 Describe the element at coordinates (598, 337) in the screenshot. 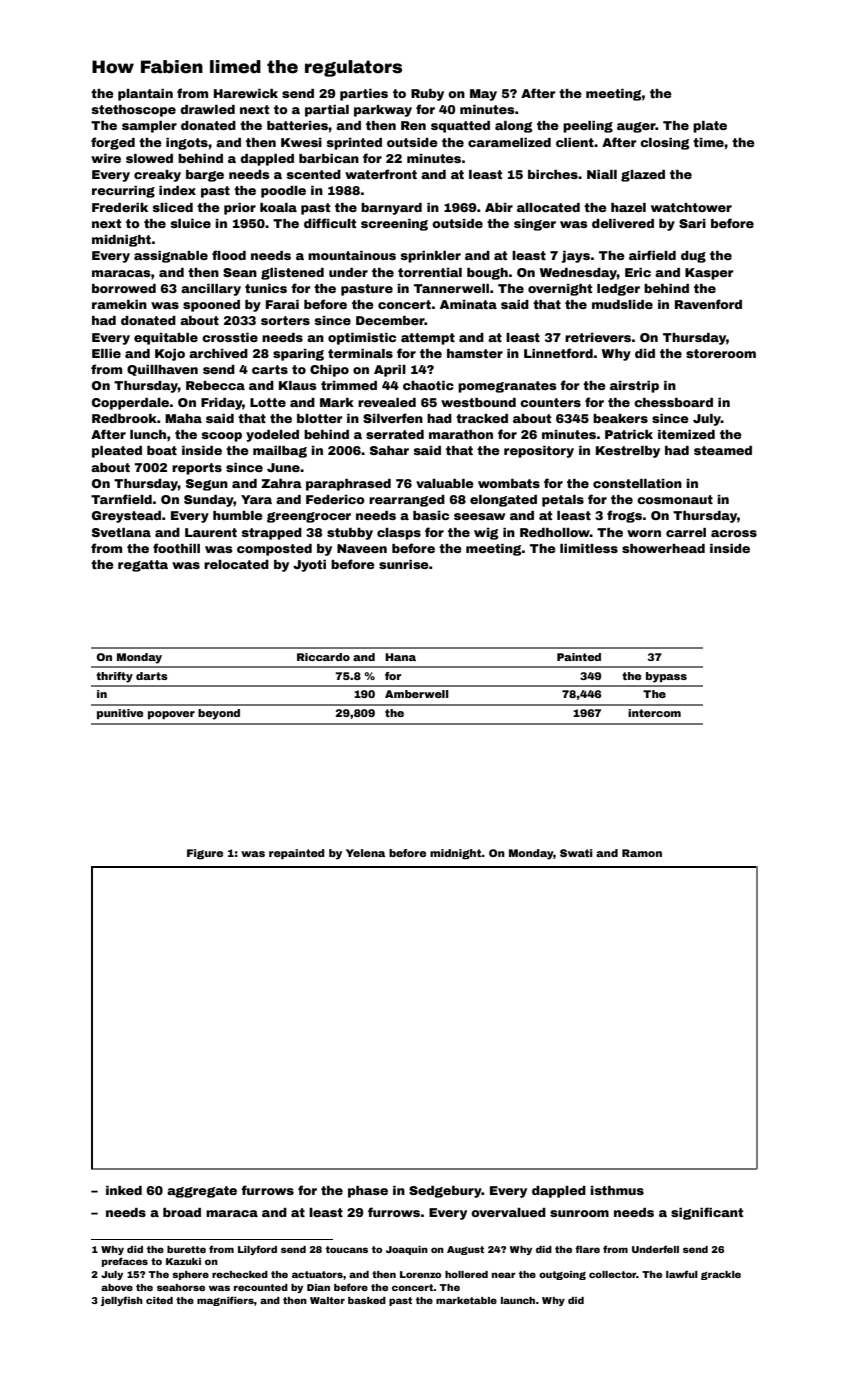

I see `retrievers` at that location.
